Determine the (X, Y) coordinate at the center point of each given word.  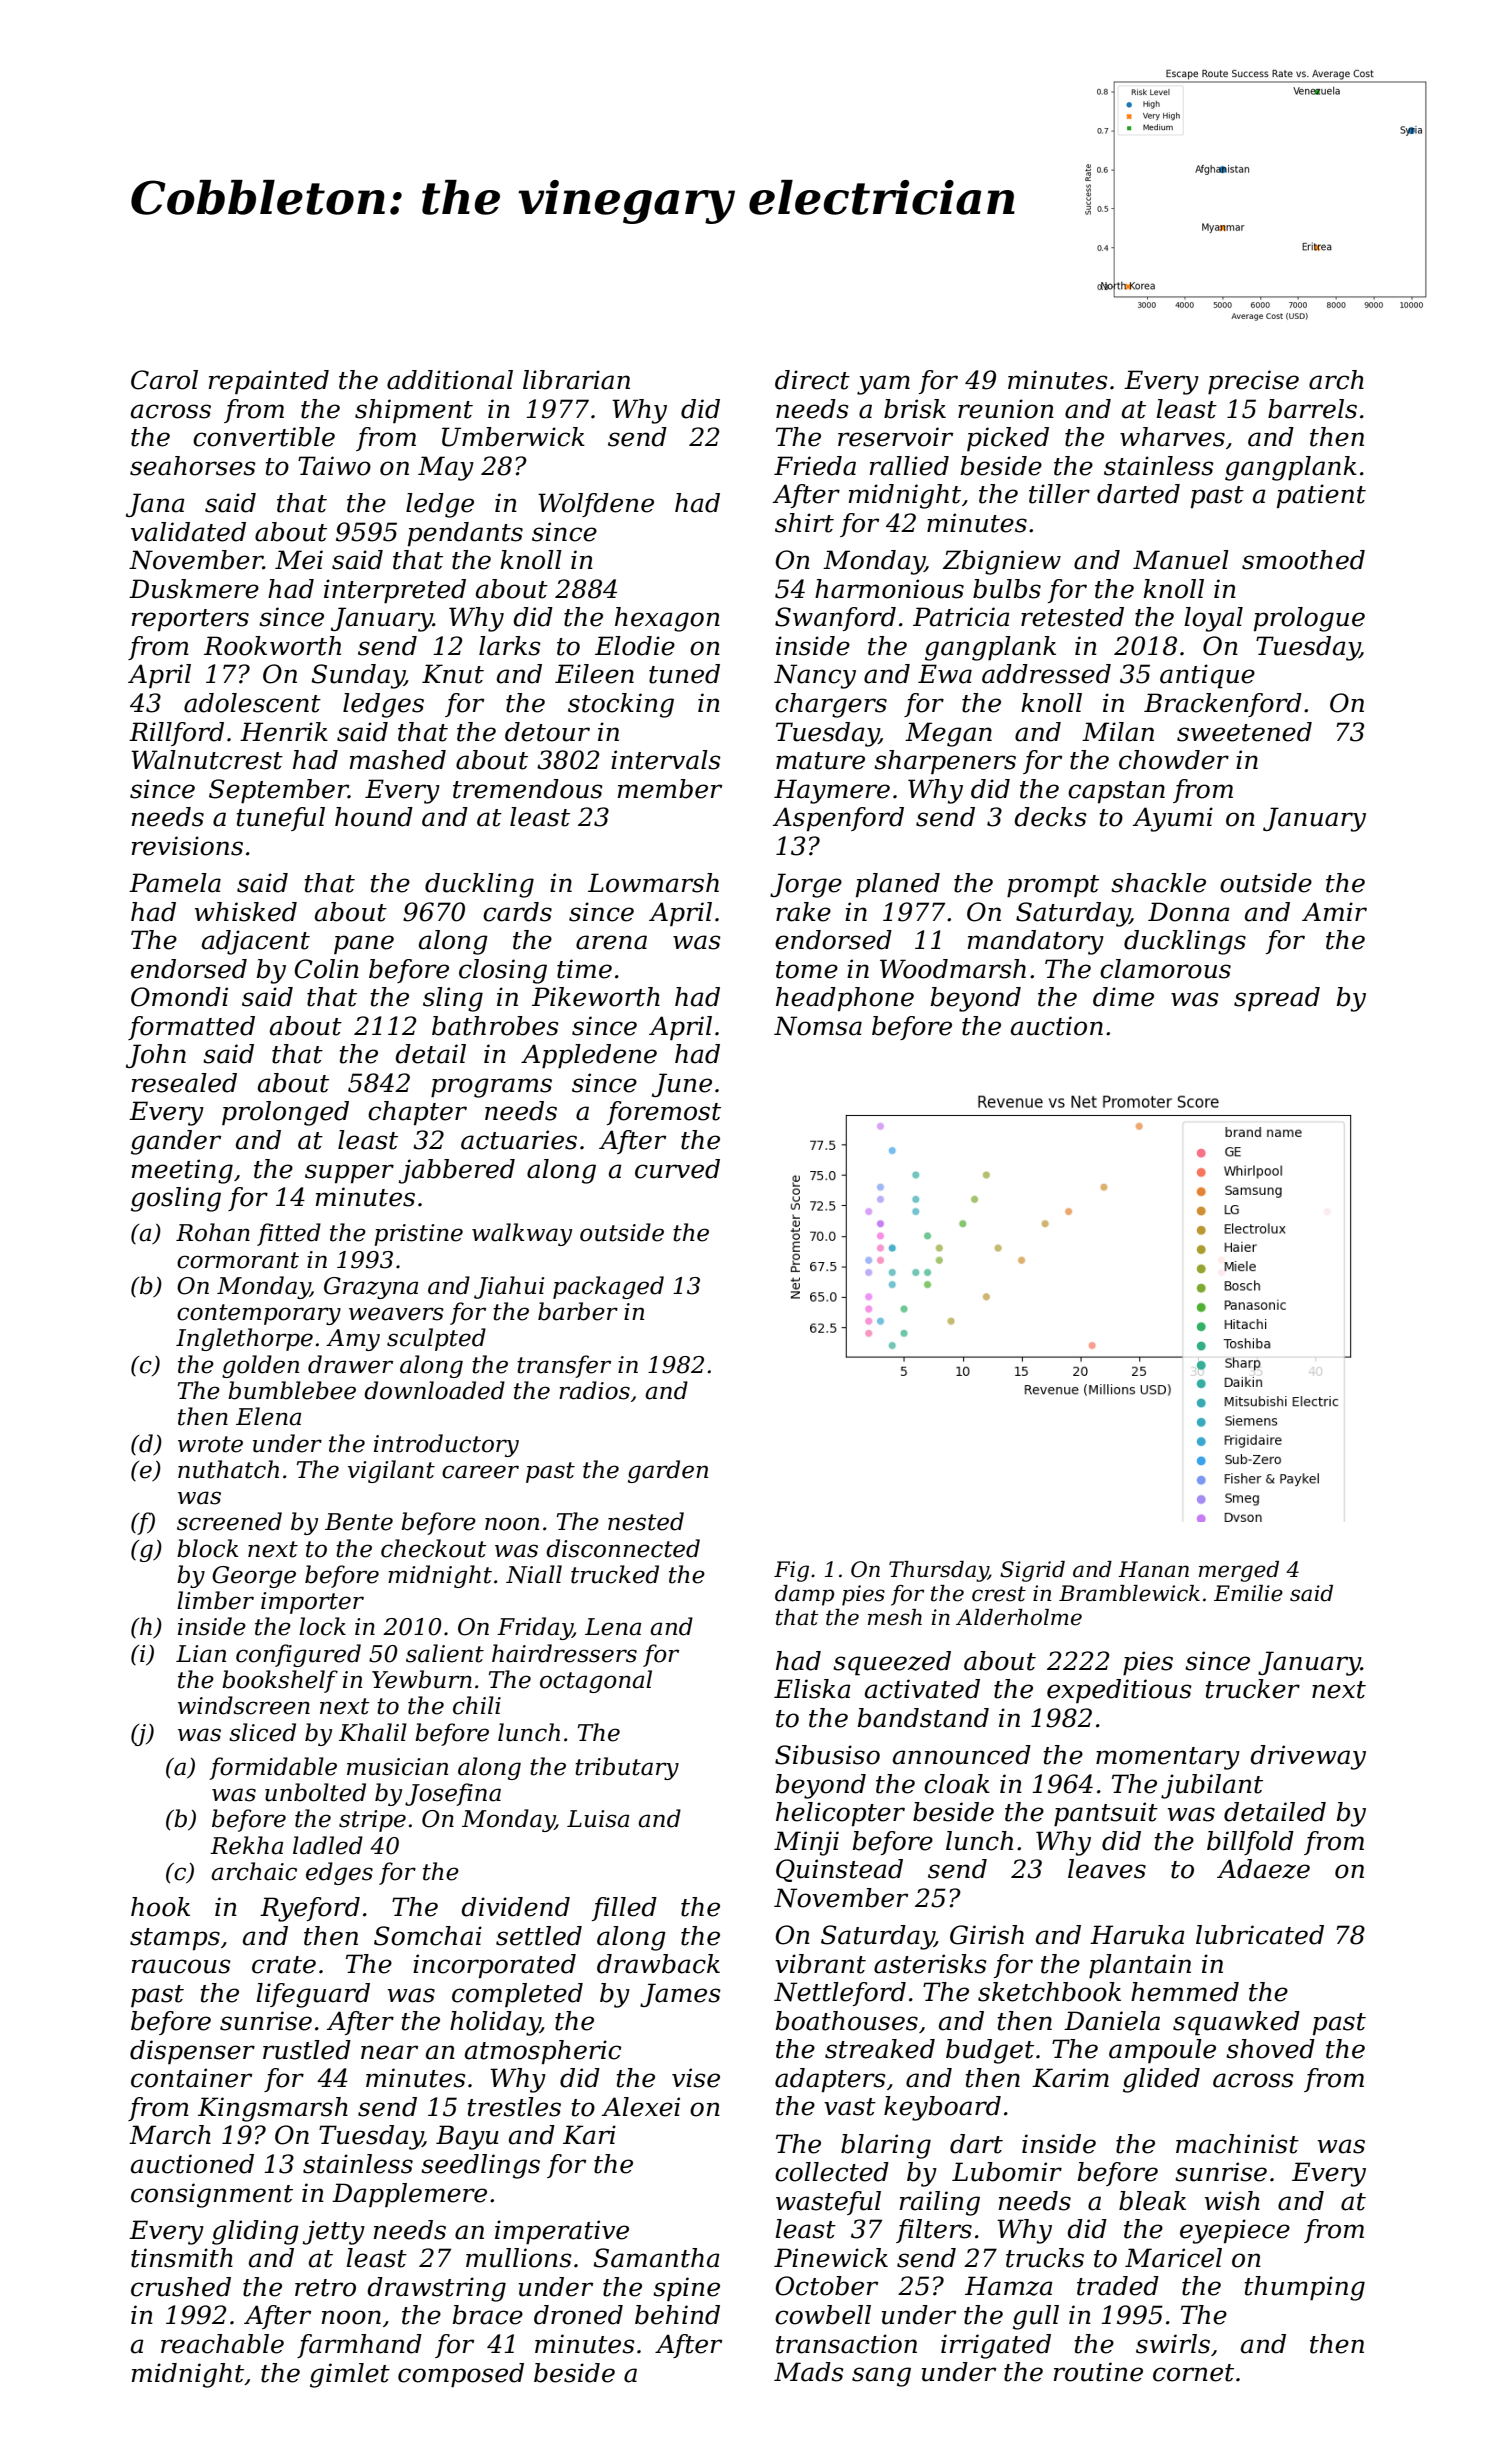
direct (812, 380)
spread (1277, 999)
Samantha (656, 2258)
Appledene (589, 1056)
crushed (181, 2287)
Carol (164, 380)
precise (1253, 382)
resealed (184, 1083)
